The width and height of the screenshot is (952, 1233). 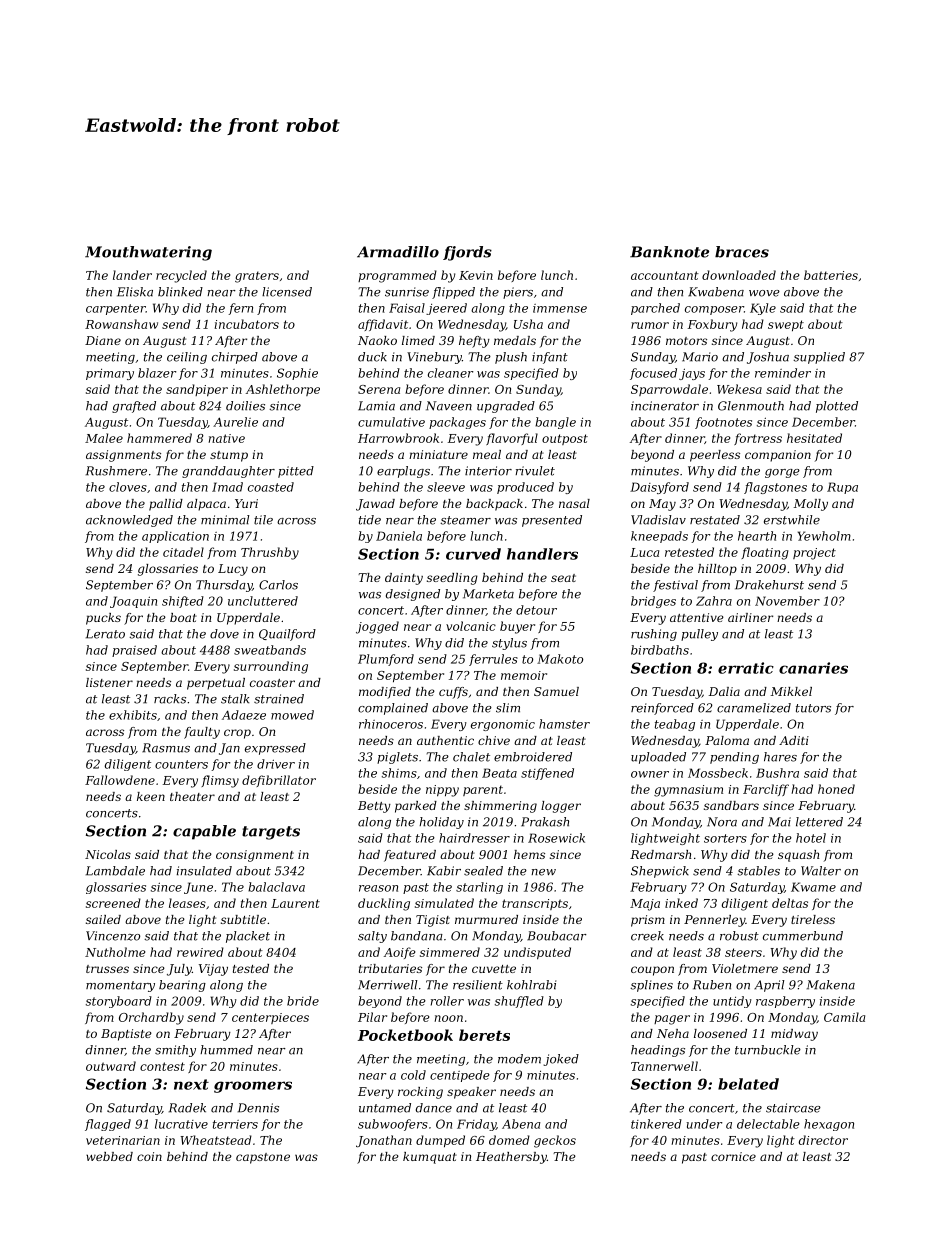 What do you see at coordinates (654, 635) in the screenshot?
I see `rushing` at bounding box center [654, 635].
